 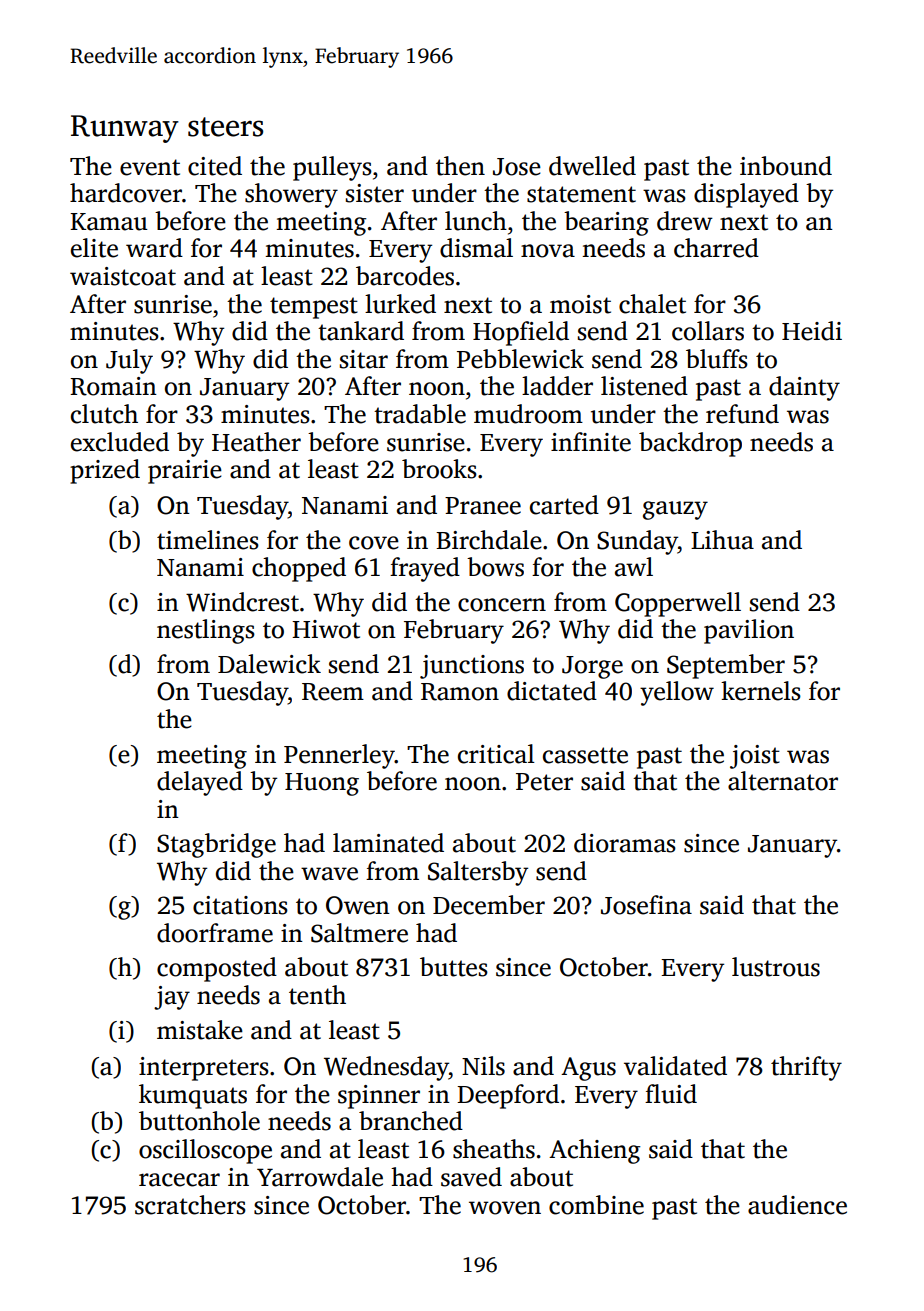 I want to click on alternator, so click(x=783, y=781).
